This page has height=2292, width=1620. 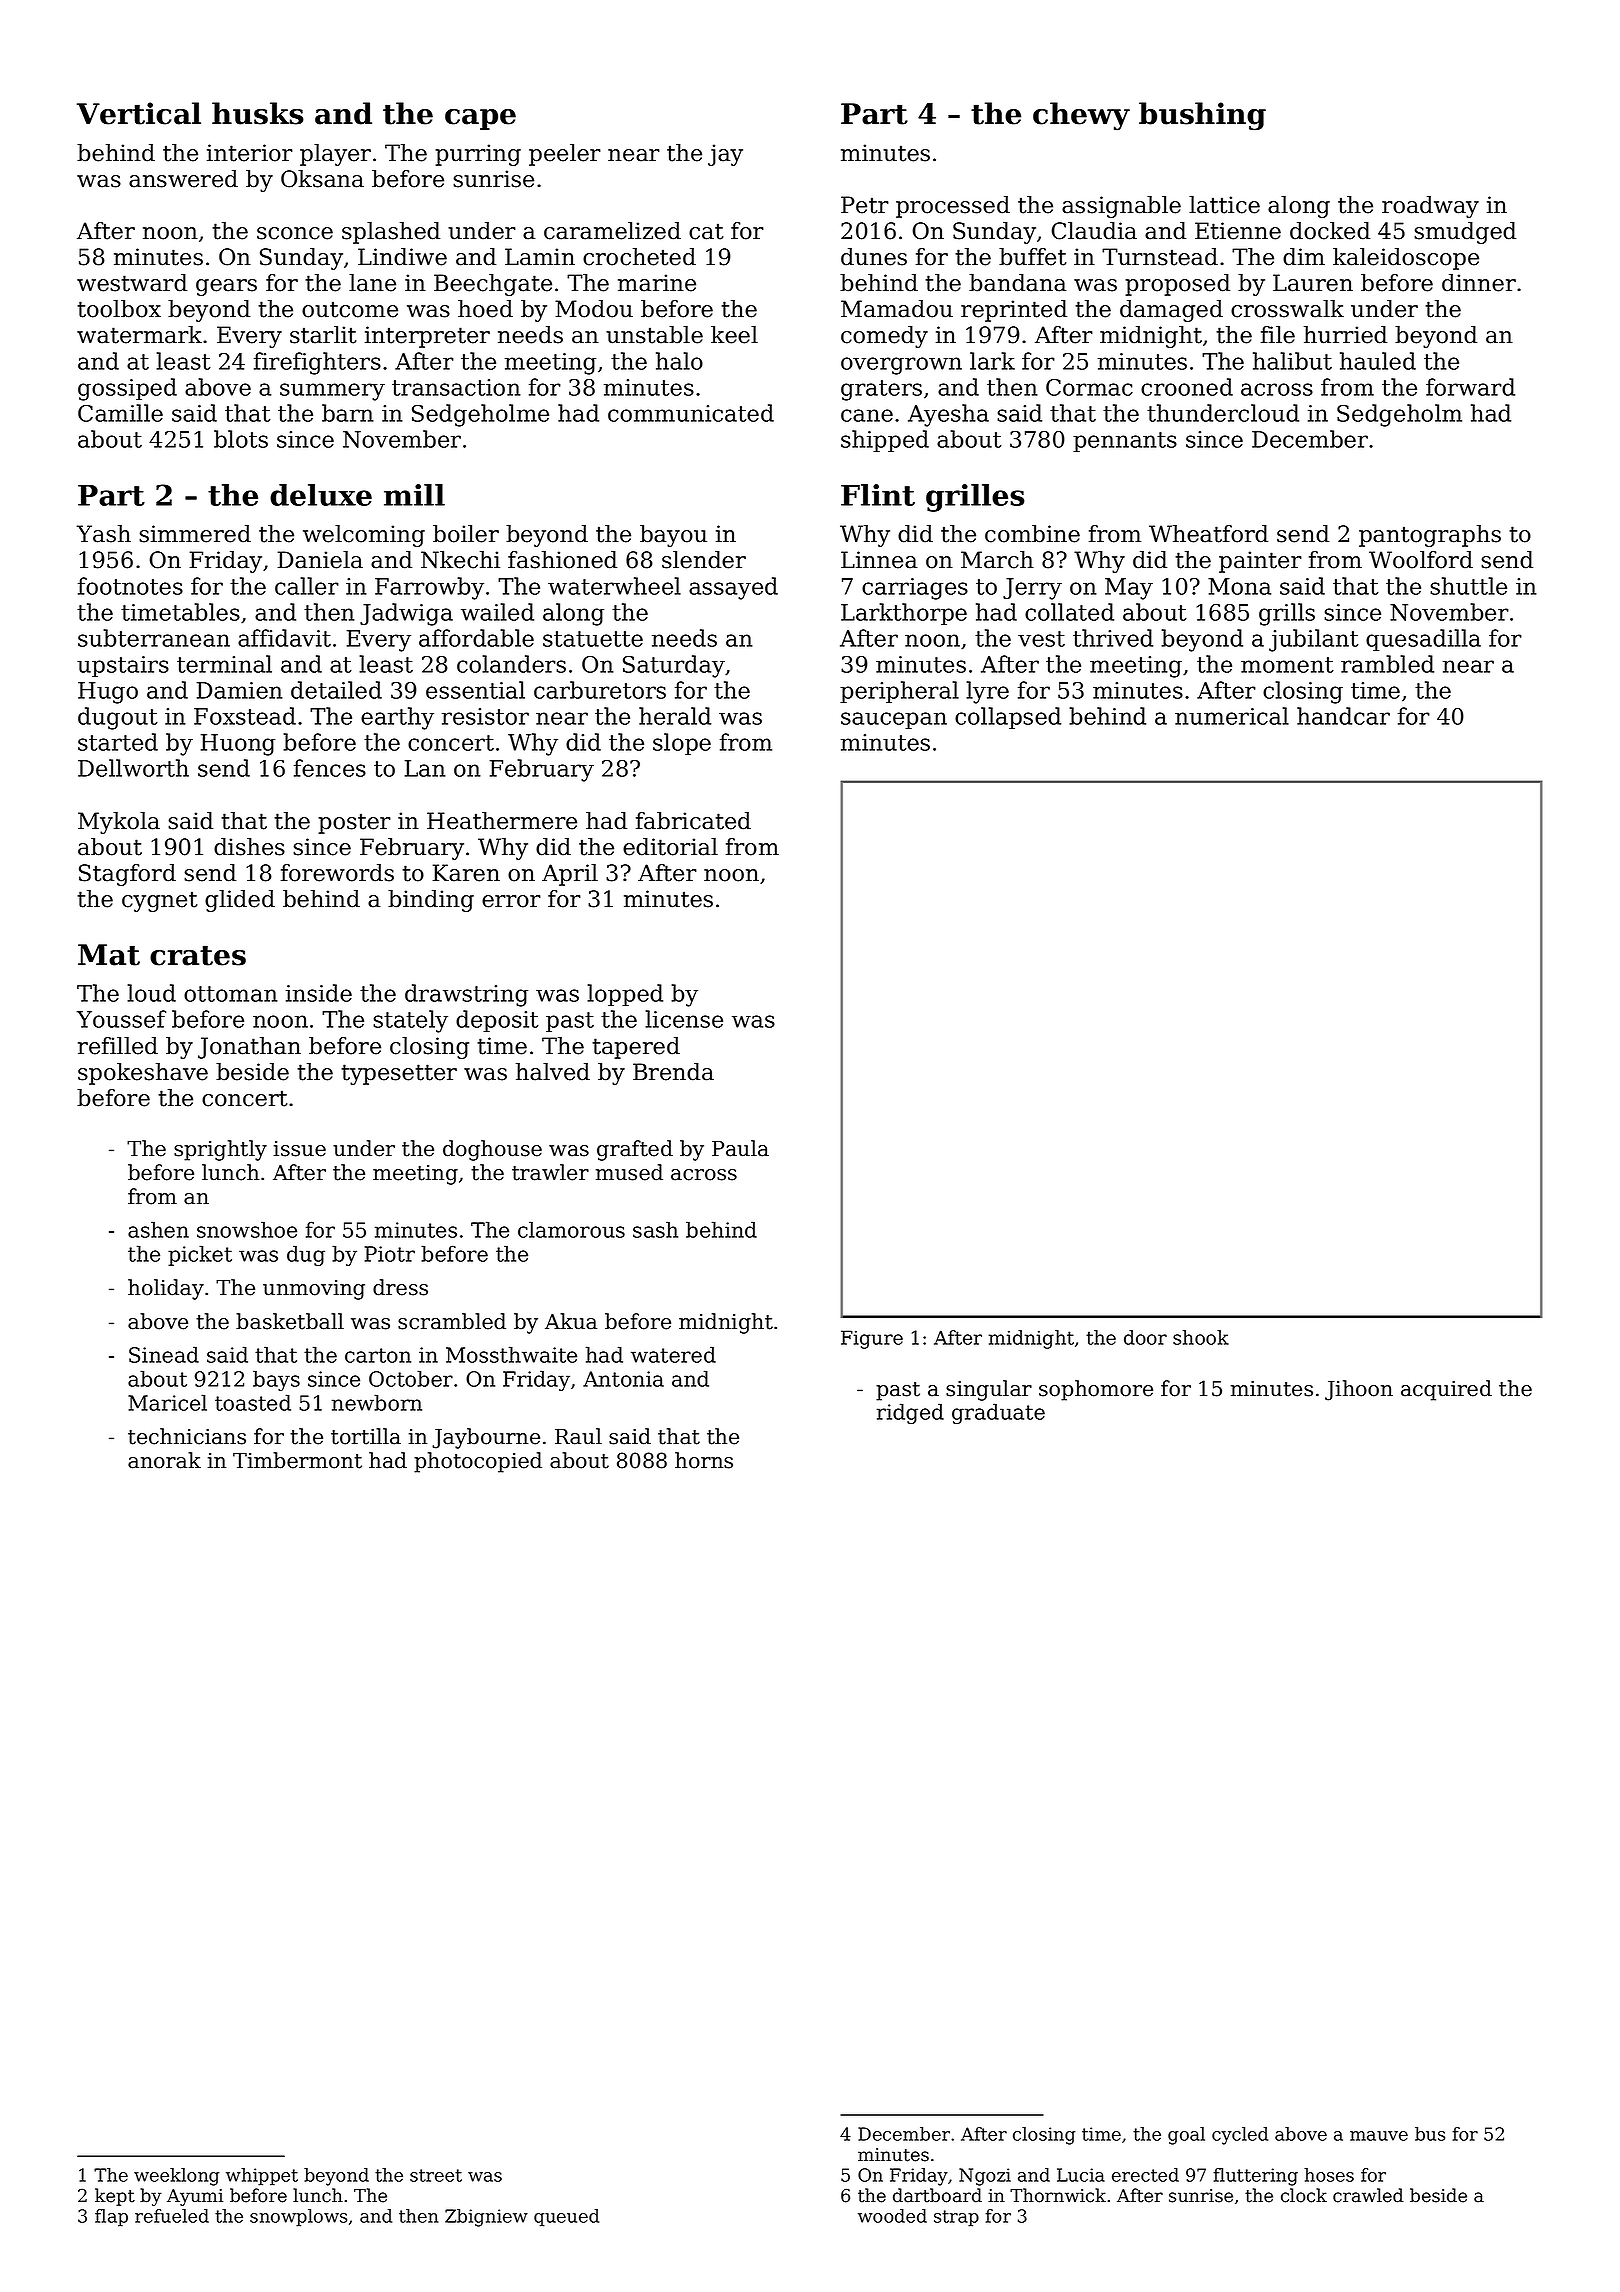 I want to click on forward, so click(x=1470, y=387).
